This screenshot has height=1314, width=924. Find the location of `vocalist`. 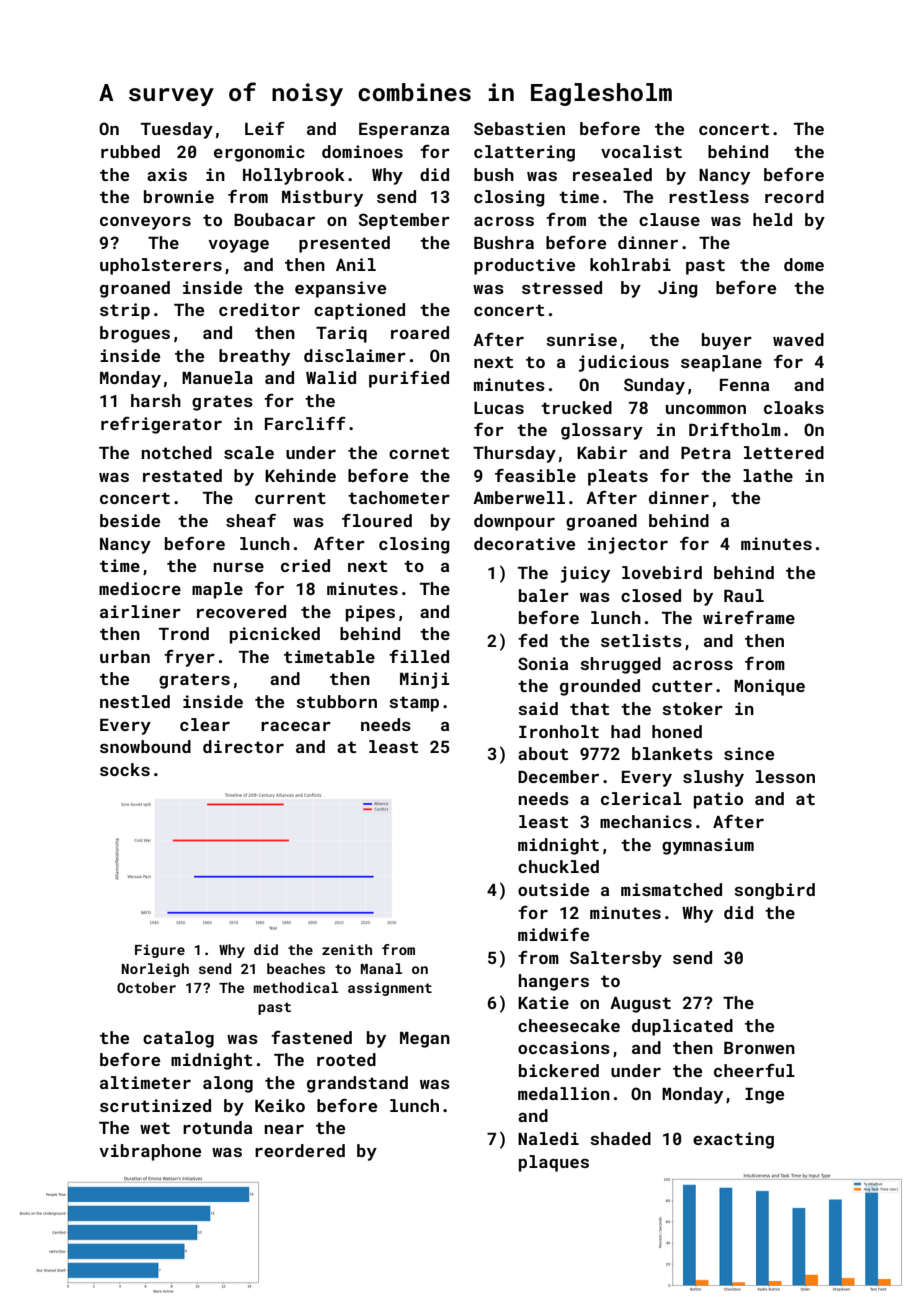

vocalist is located at coordinates (641, 151).
